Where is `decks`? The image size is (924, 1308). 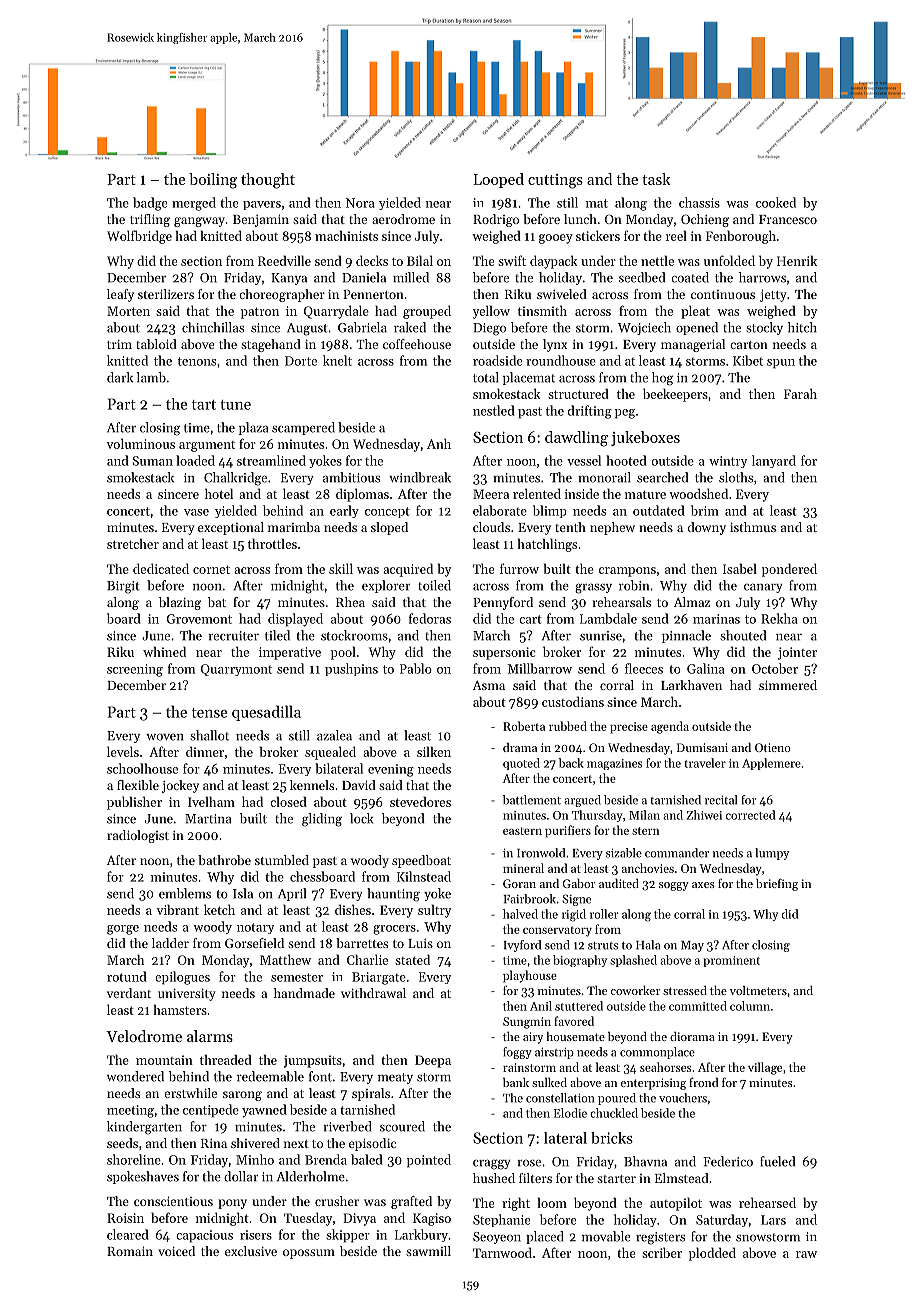 decks is located at coordinates (372, 260).
